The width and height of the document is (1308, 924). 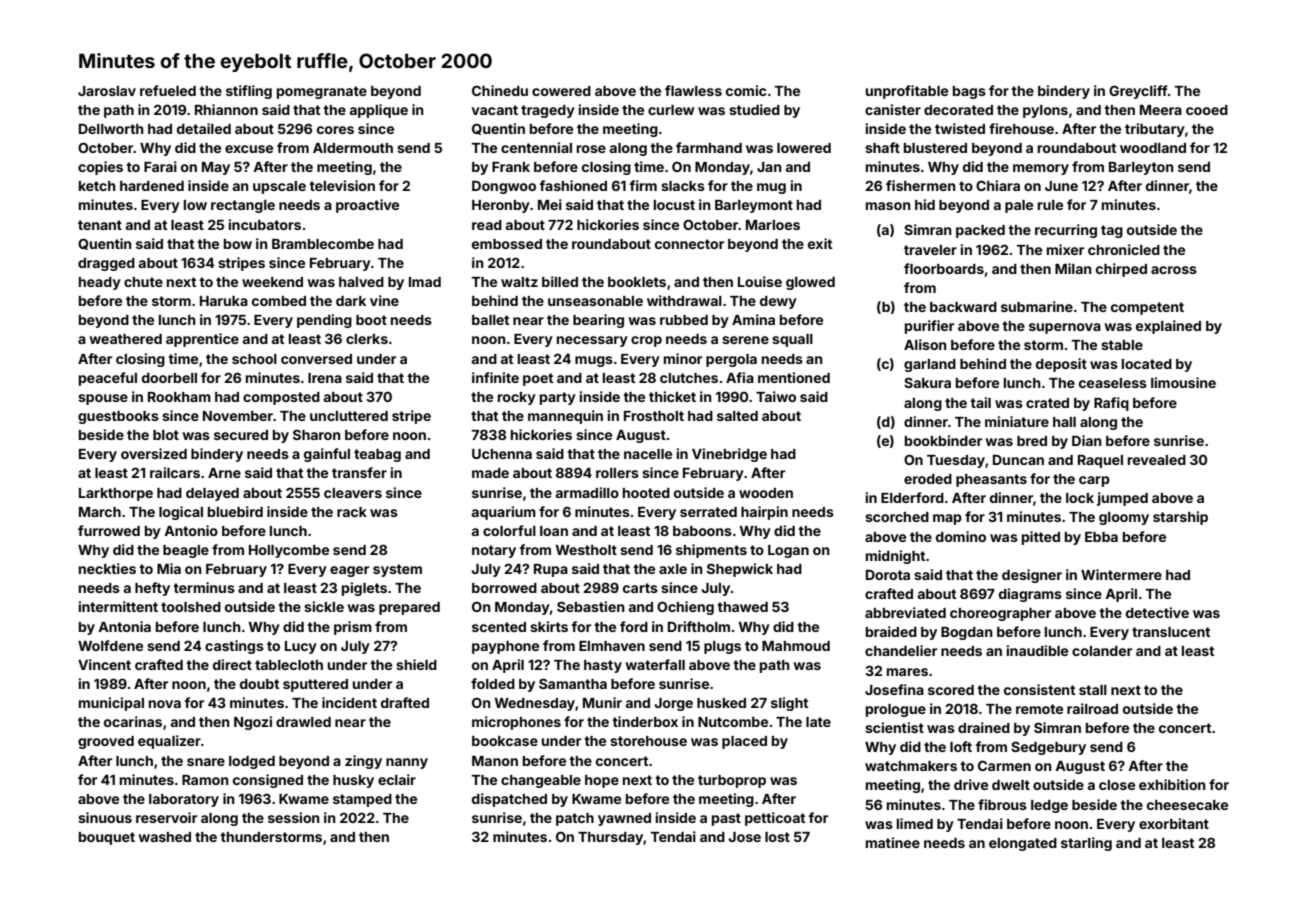 What do you see at coordinates (602, 781) in the document?
I see `hope` at bounding box center [602, 781].
